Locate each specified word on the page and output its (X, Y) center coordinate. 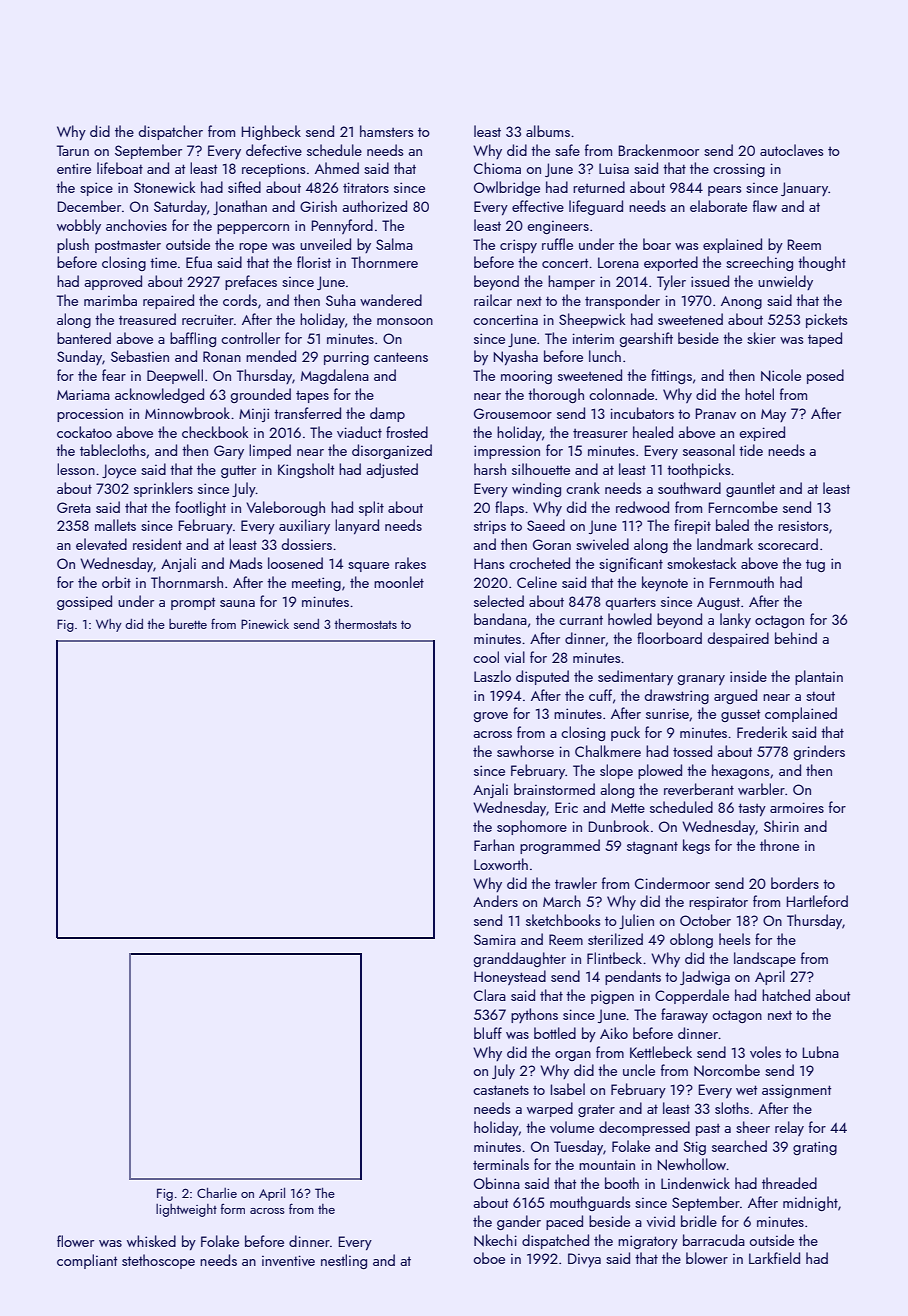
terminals (501, 1164)
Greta (74, 507)
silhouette (541, 469)
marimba (110, 300)
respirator (718, 903)
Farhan (494, 845)
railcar (493, 300)
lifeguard (596, 207)
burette (188, 624)
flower (75, 1241)
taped (825, 339)
